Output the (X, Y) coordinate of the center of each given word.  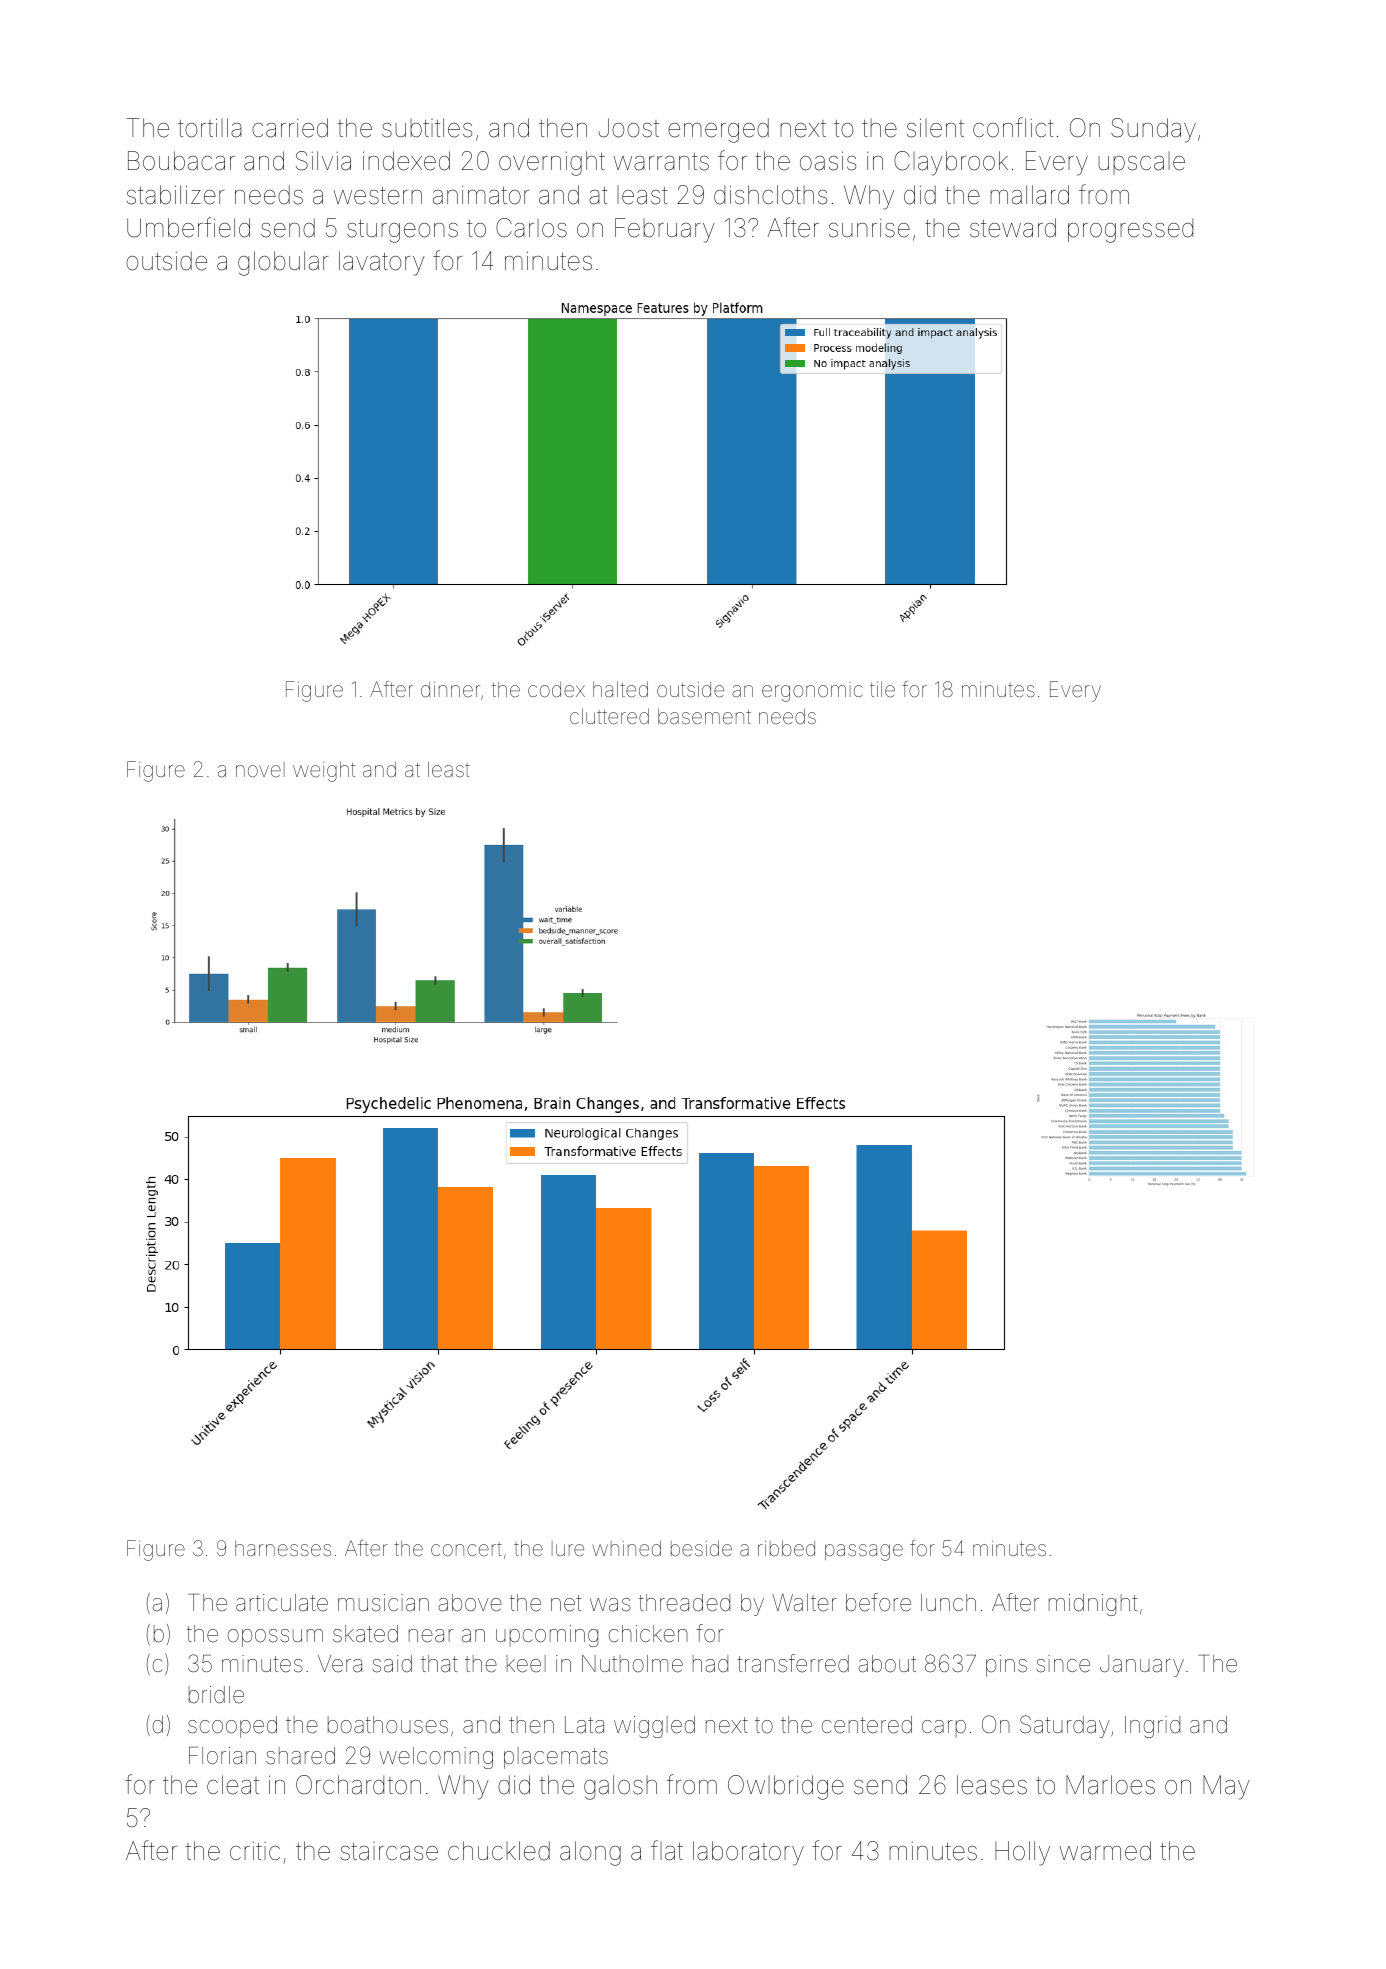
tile (882, 689)
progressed (1130, 230)
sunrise (869, 228)
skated (365, 1634)
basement (704, 716)
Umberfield (188, 227)
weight (324, 771)
